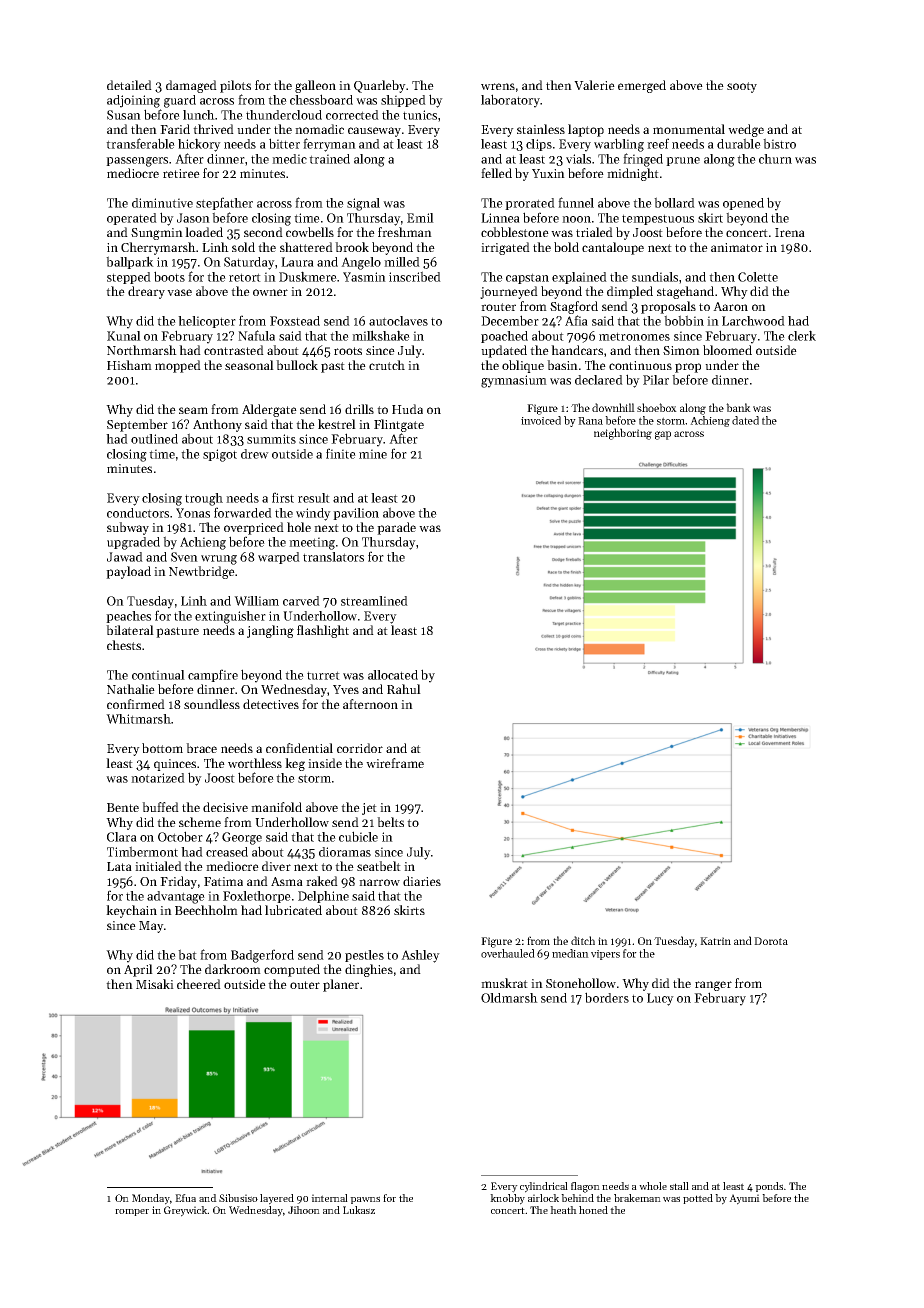  I want to click on pilots, so click(235, 86).
